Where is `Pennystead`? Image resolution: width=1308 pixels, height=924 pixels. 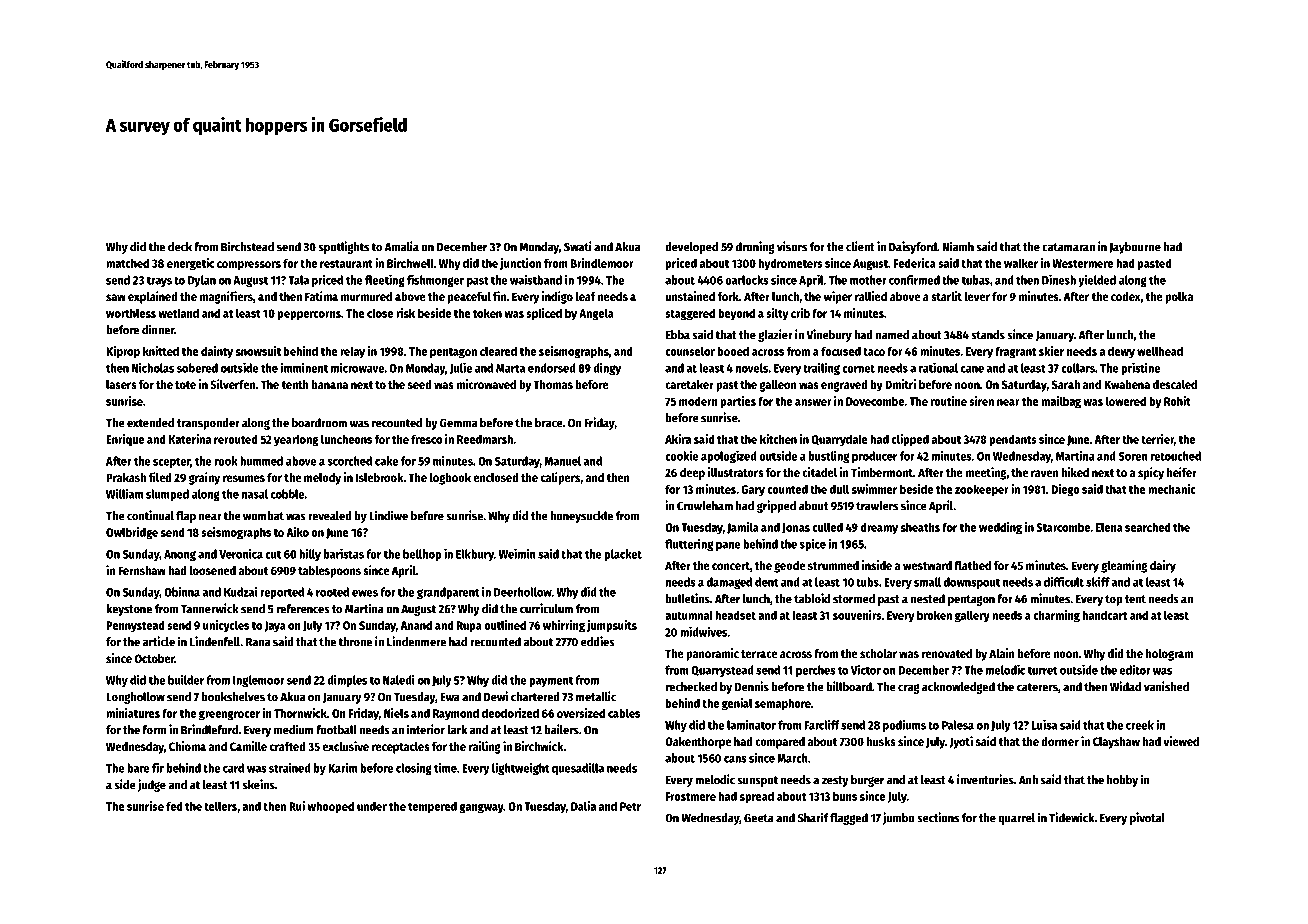 Pennystead is located at coordinates (135, 626).
